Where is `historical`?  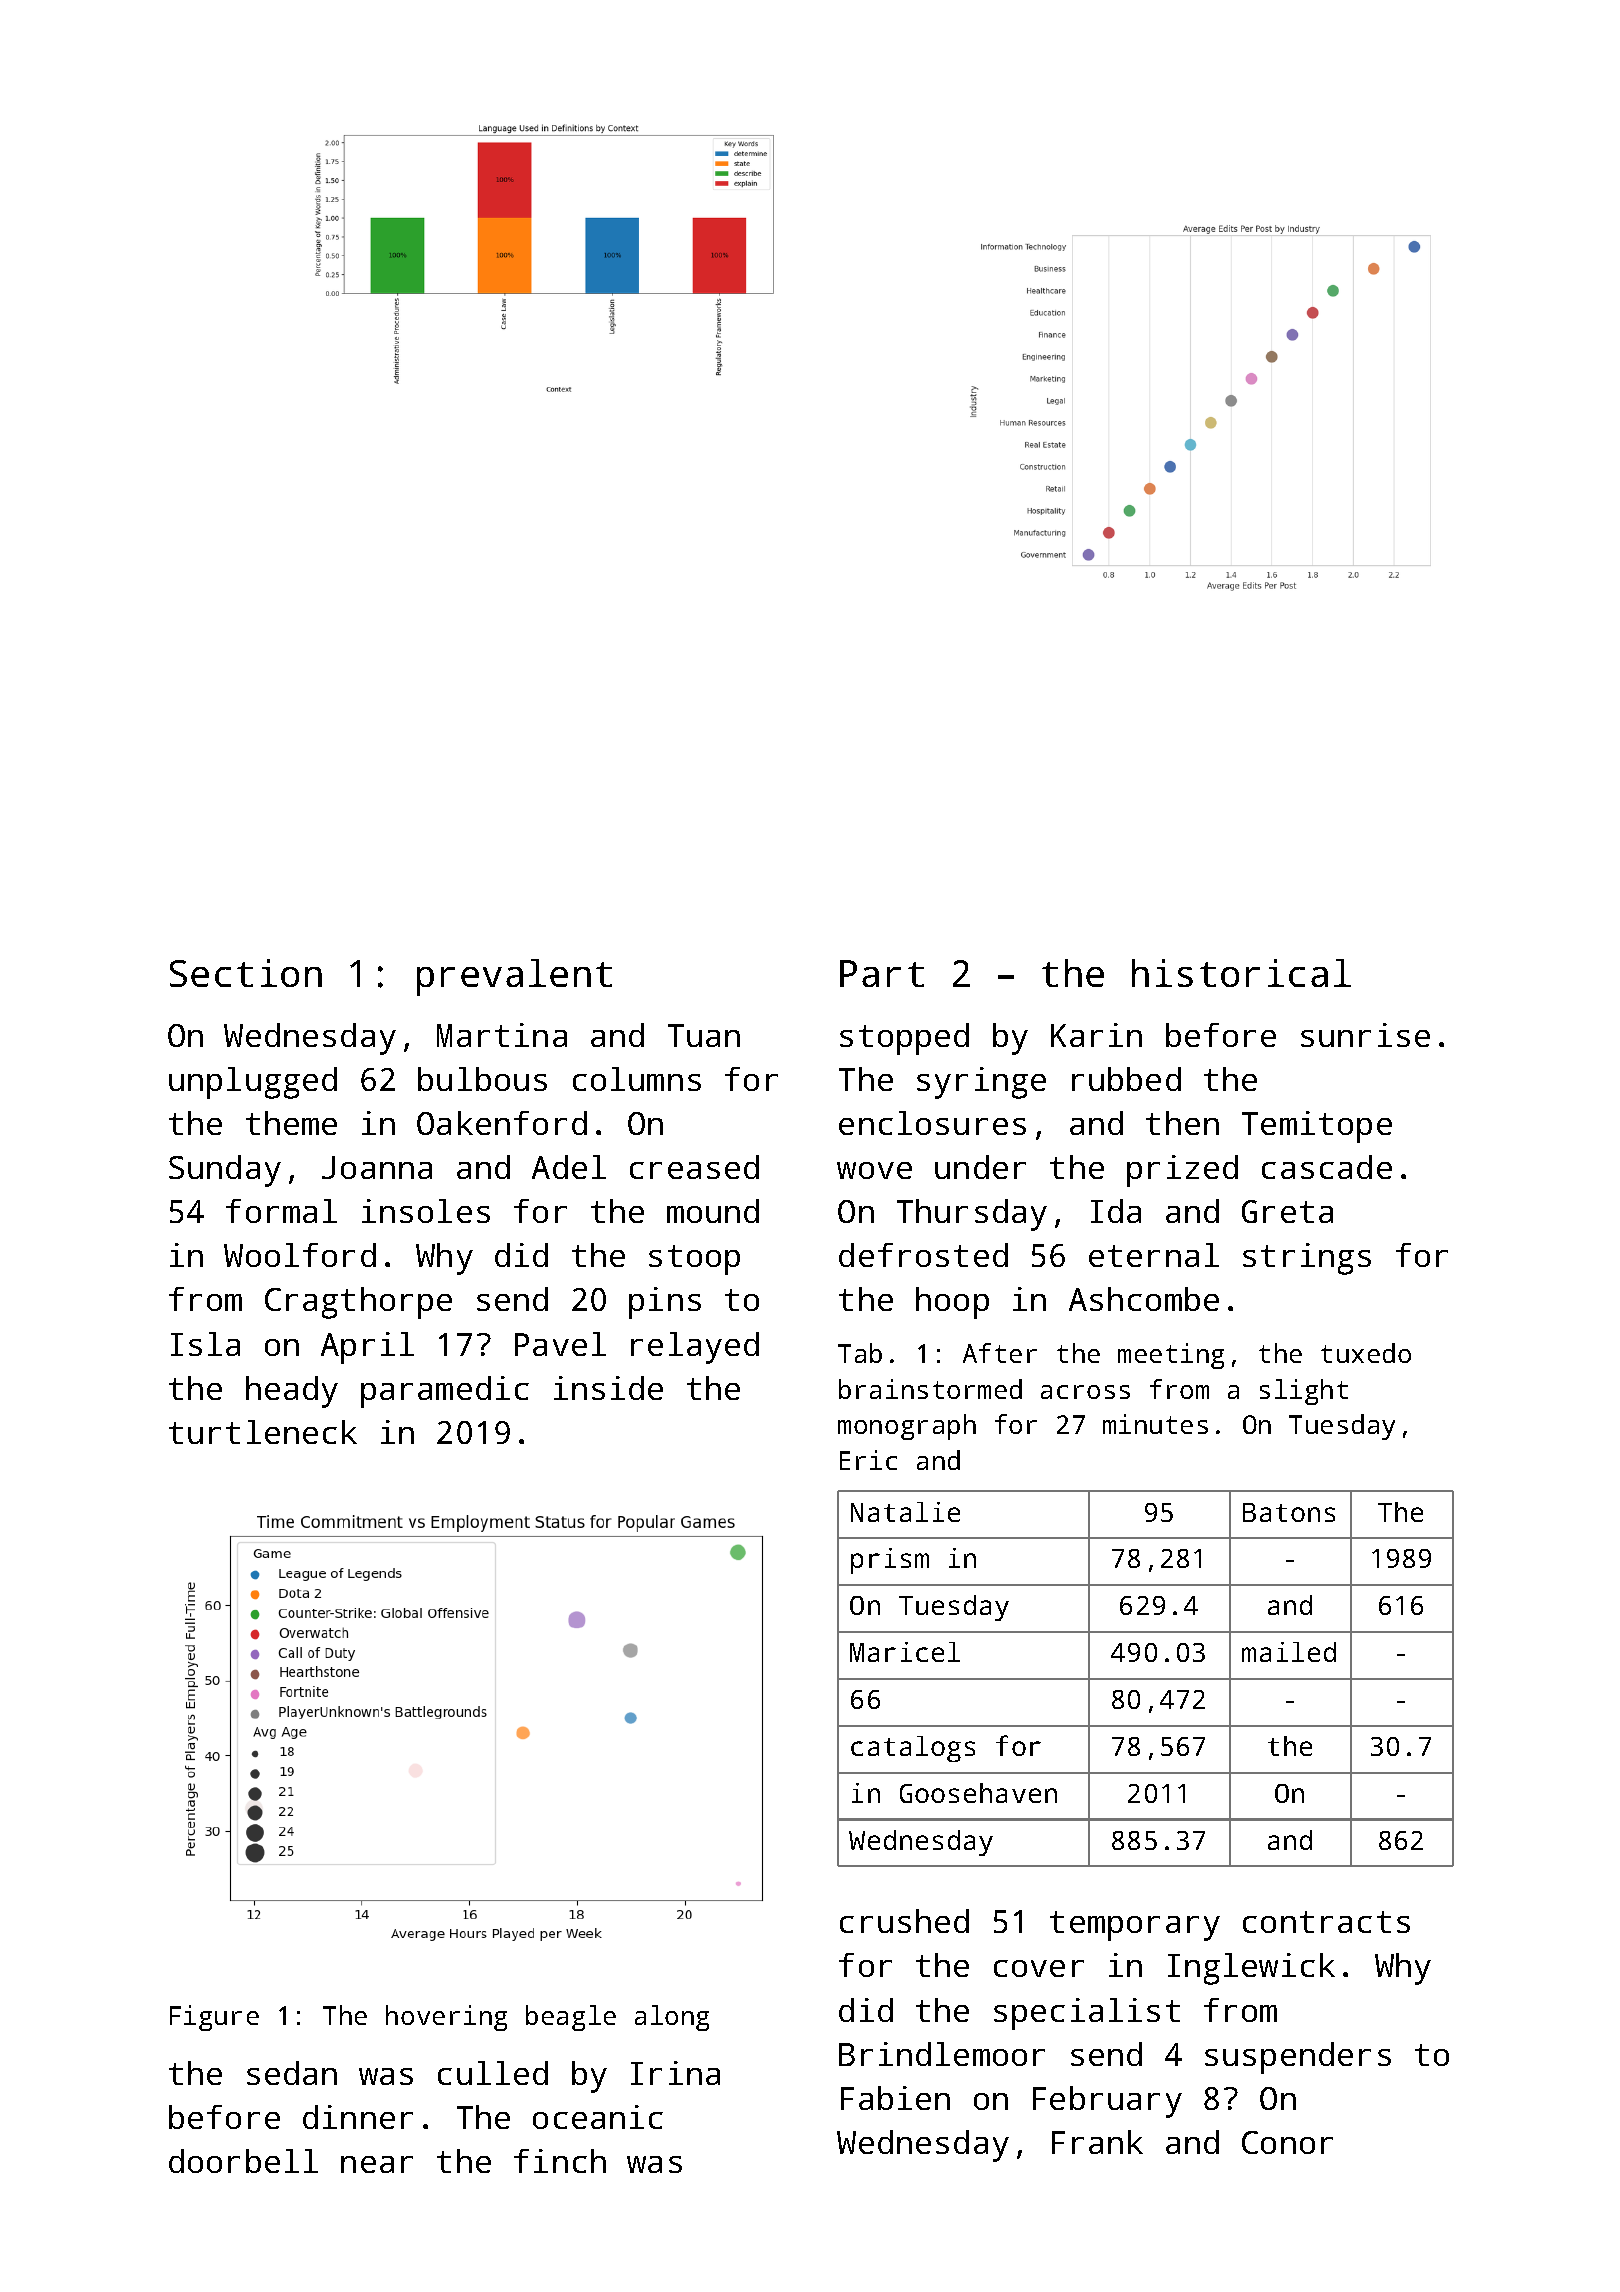 historical is located at coordinates (1241, 973).
